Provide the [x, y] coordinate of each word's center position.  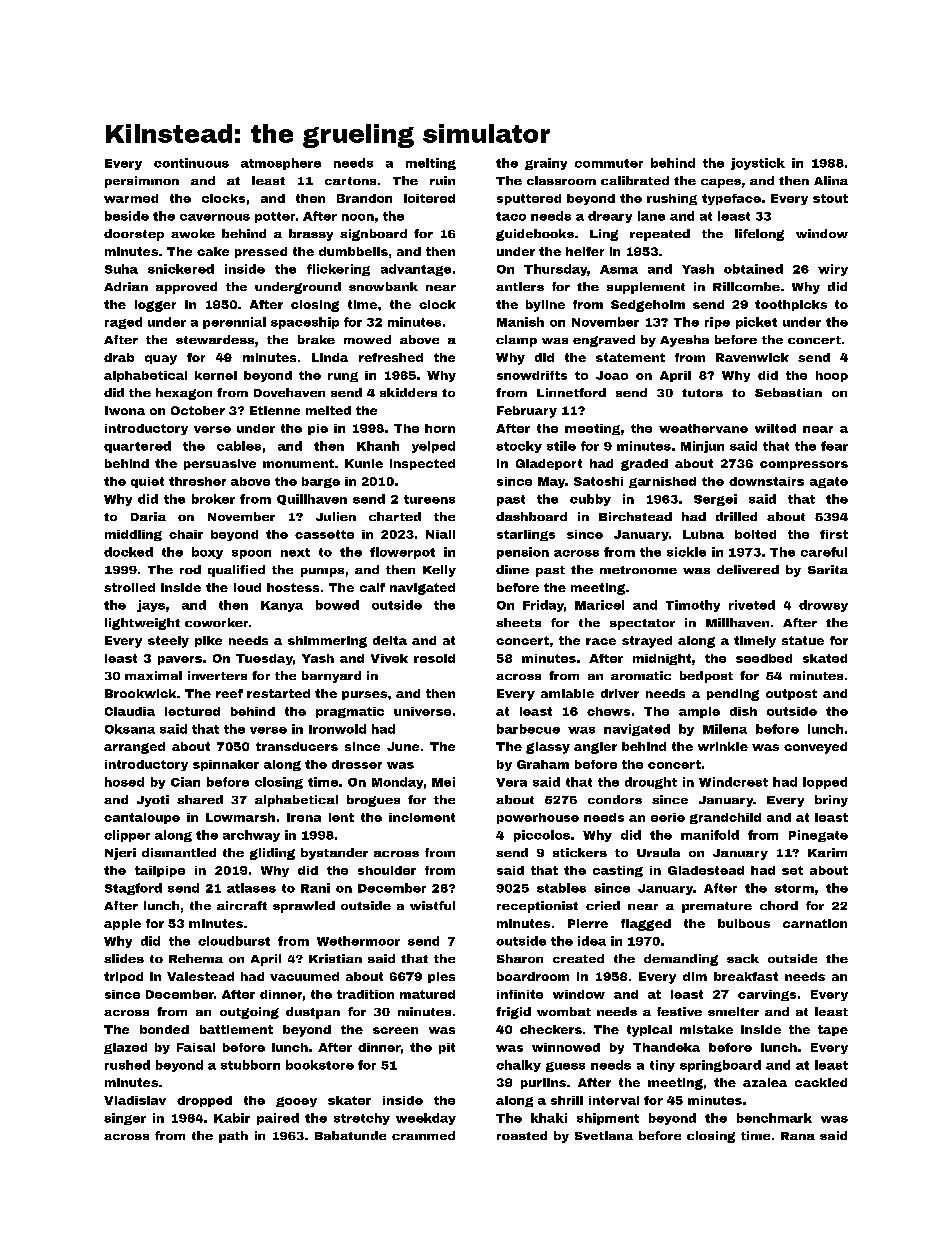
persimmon [142, 182]
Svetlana [604, 1135]
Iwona [125, 410]
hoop [832, 376]
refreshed [391, 357]
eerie [668, 817]
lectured [192, 711]
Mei [443, 782]
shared [200, 799]
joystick [758, 164]
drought [651, 783]
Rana [798, 1136]
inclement [422, 817]
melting [431, 164]
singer [125, 1119]
